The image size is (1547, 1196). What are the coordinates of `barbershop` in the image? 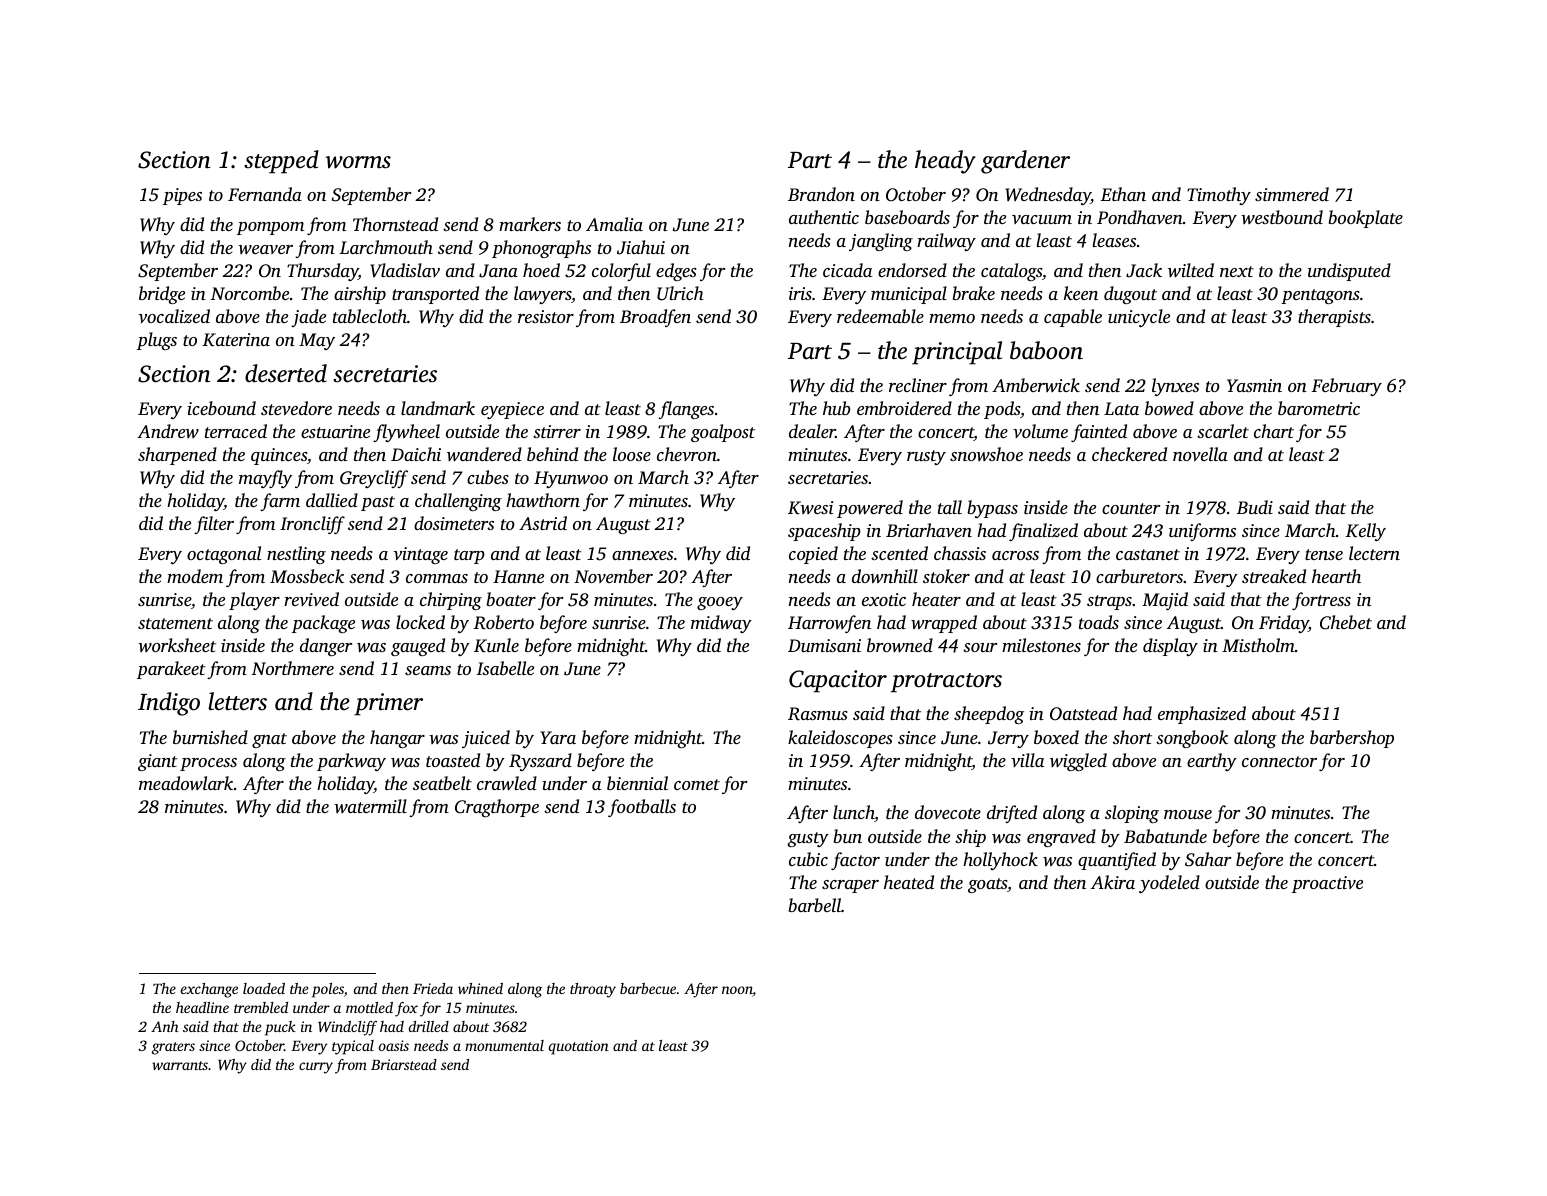 It's located at (1352, 739).
